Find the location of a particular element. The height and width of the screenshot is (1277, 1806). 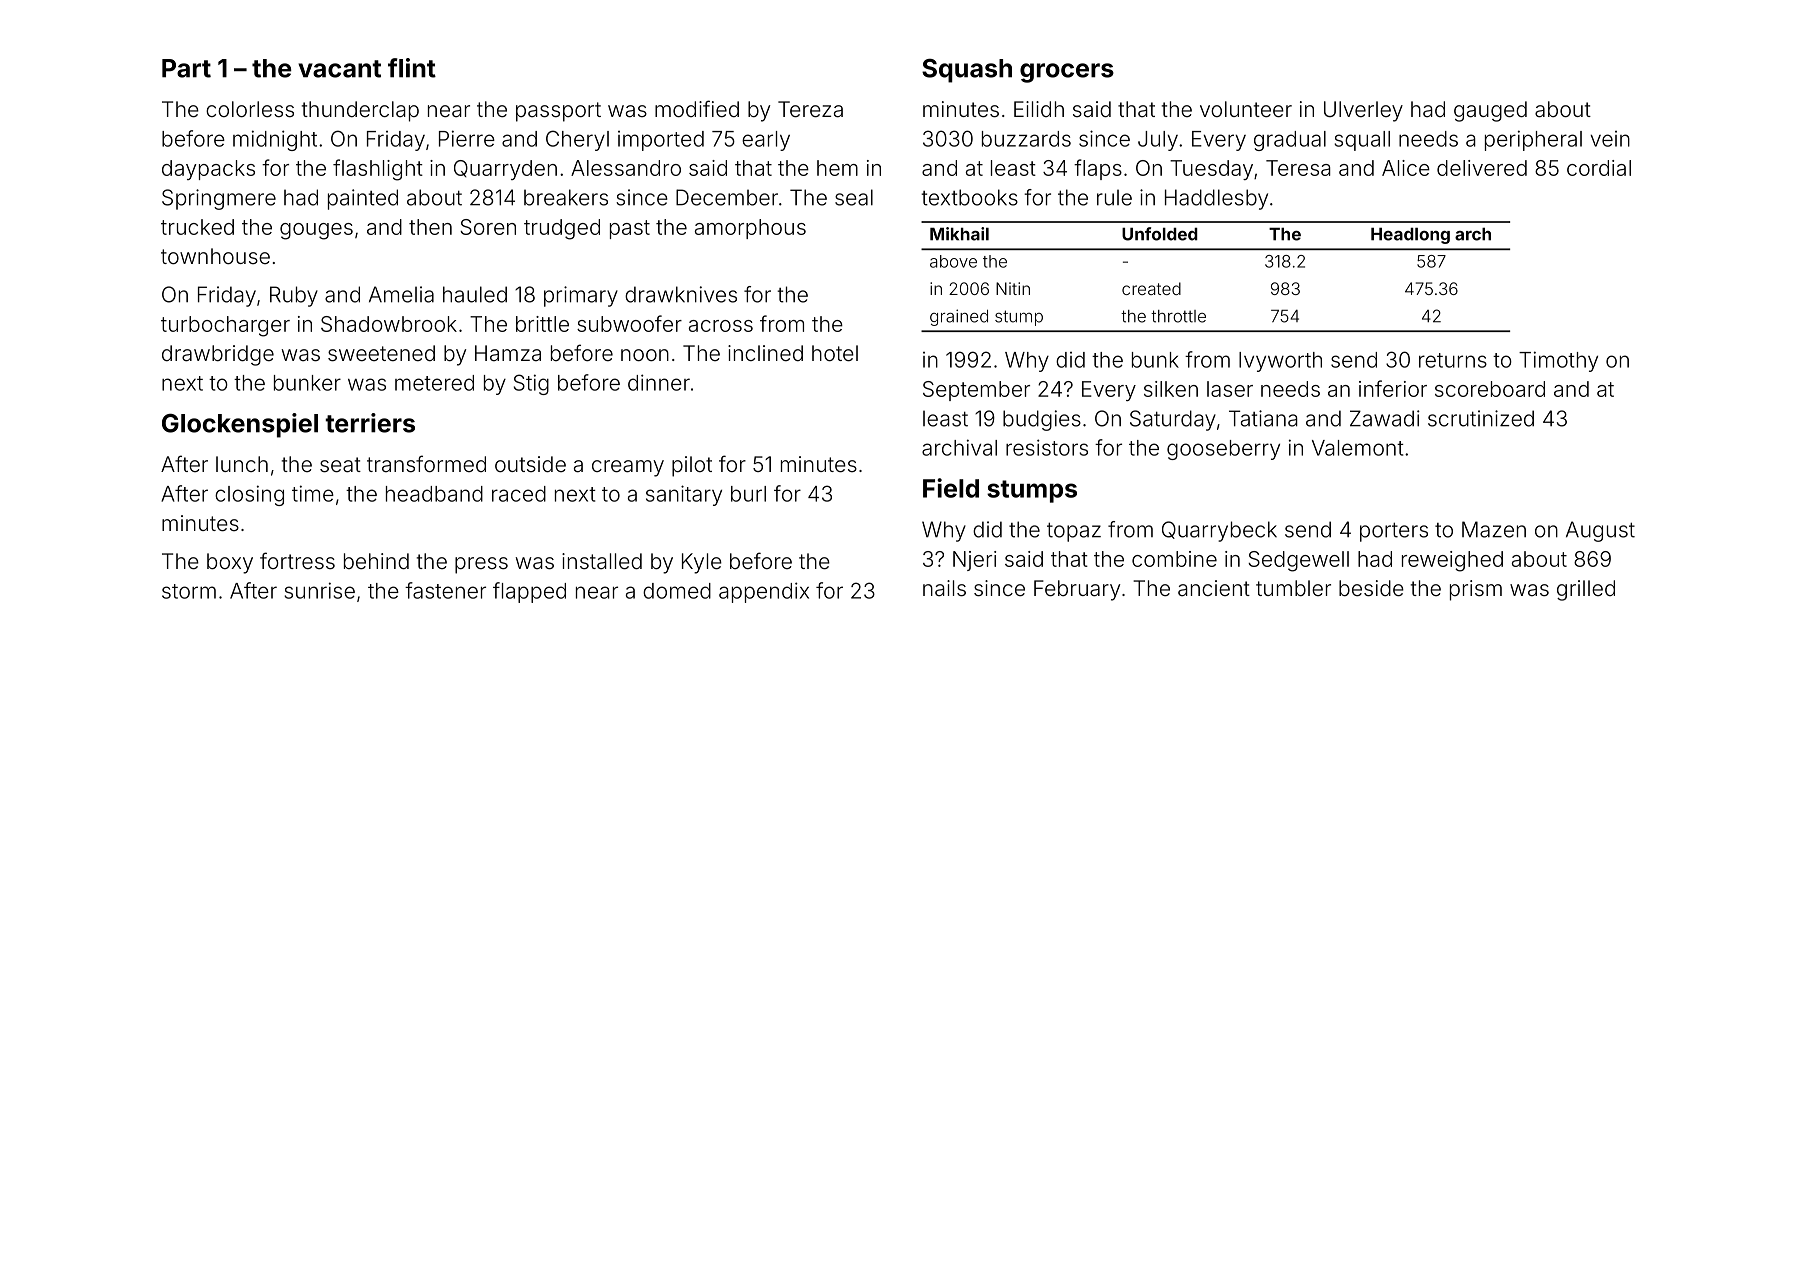

Part is located at coordinates (186, 68).
